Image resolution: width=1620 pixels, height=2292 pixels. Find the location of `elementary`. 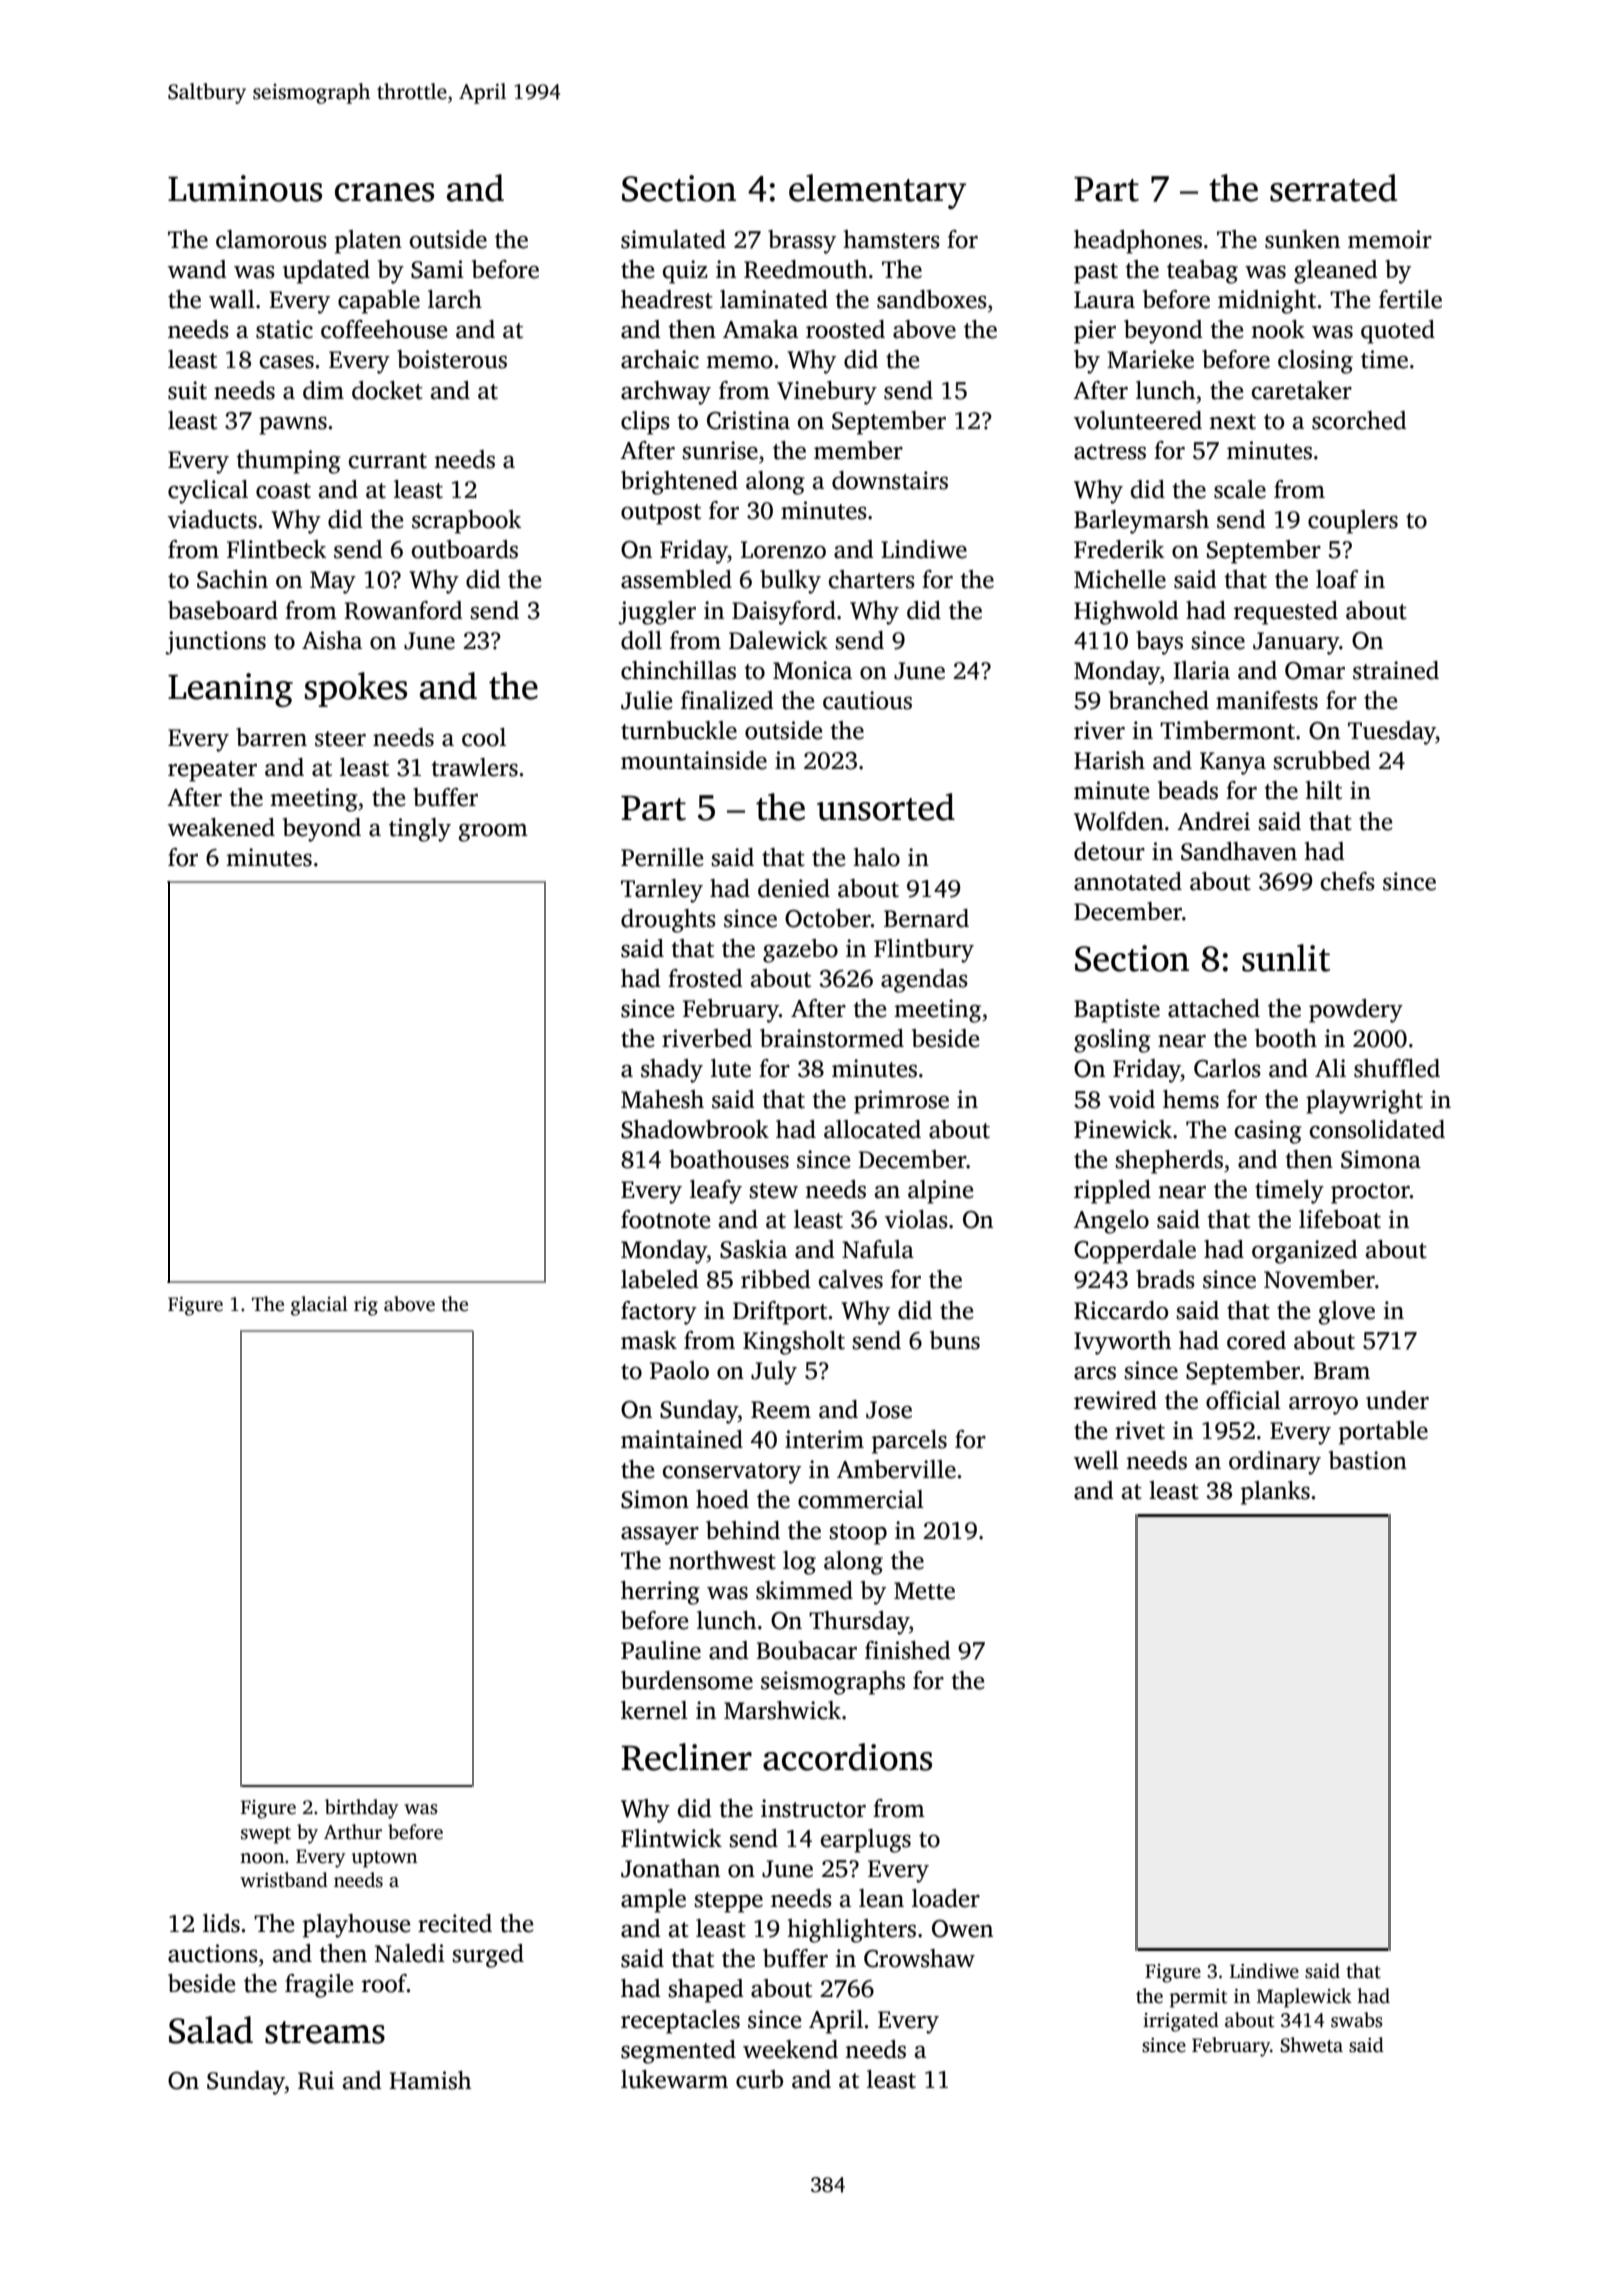

elementary is located at coordinates (877, 191).
